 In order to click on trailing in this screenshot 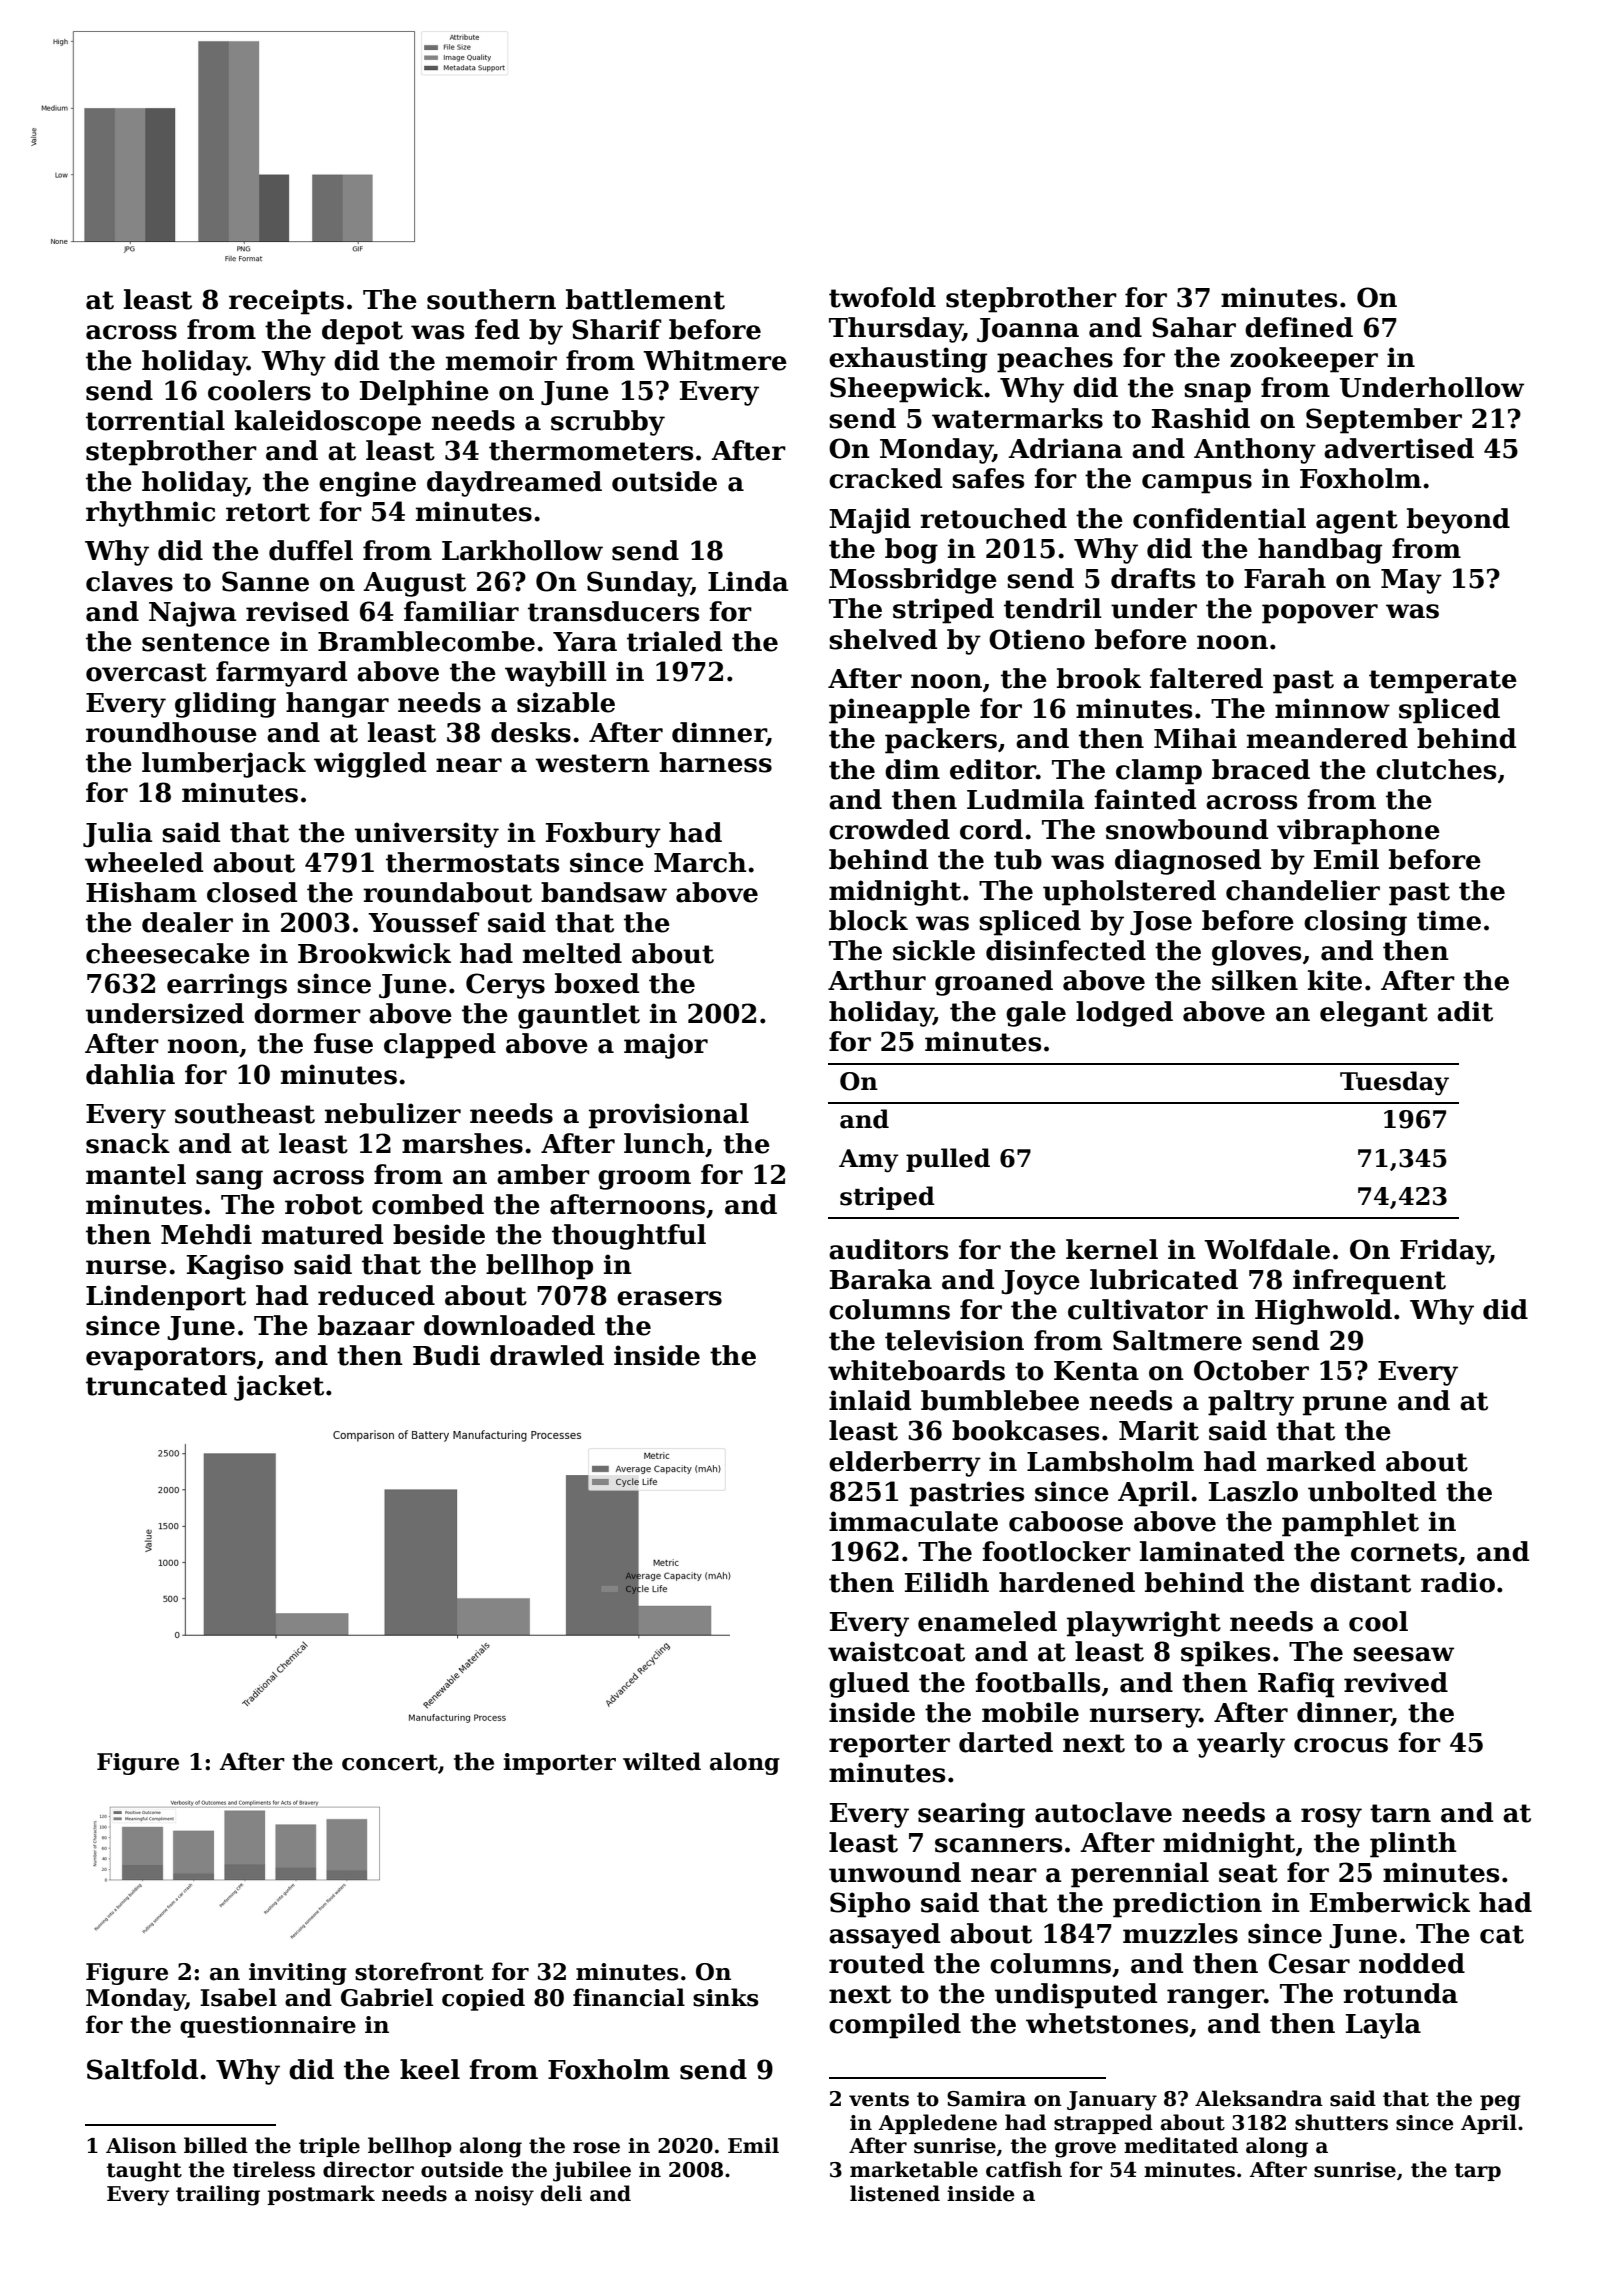, I will do `click(218, 2195)`.
